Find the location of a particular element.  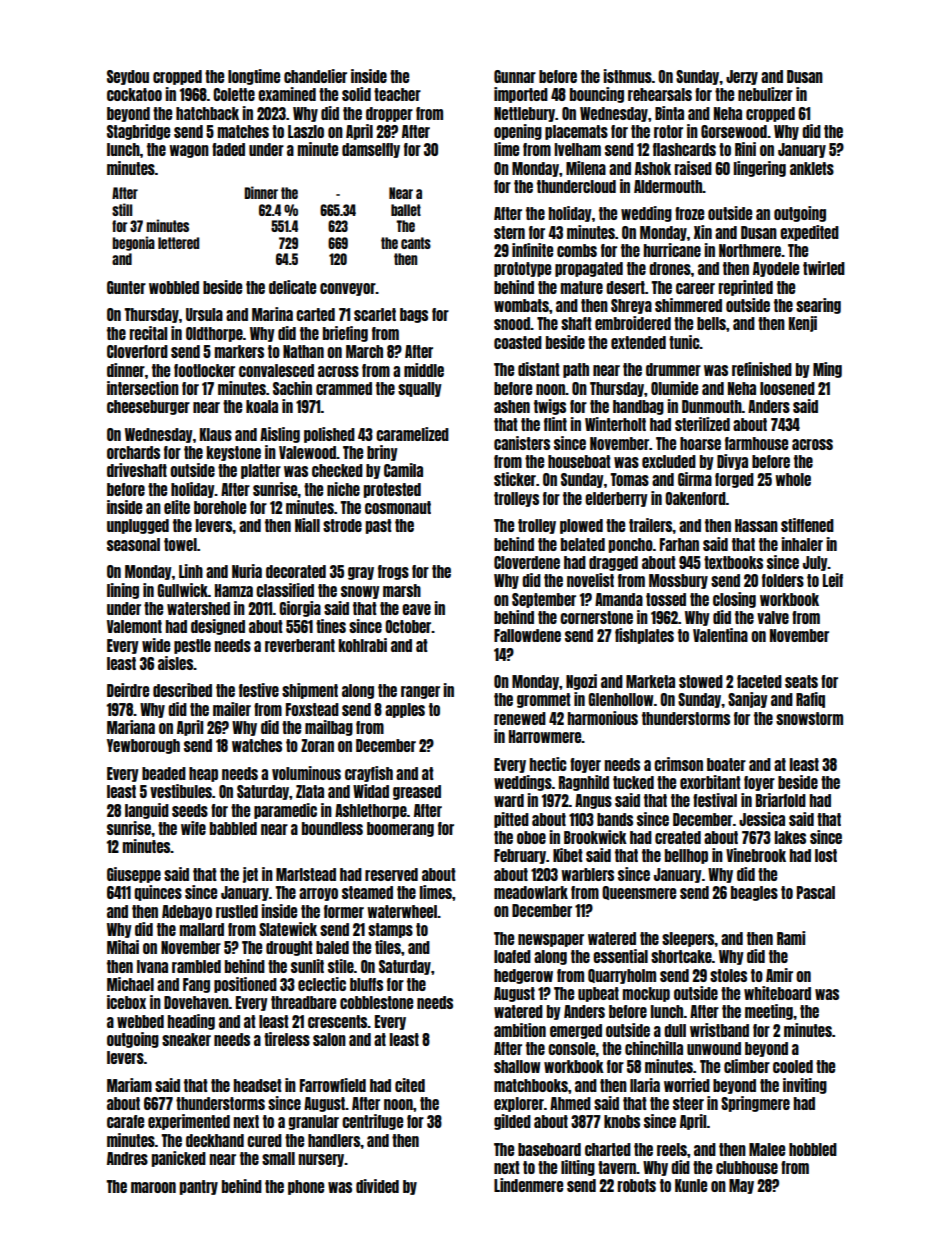

hedgerow is located at coordinates (523, 976).
